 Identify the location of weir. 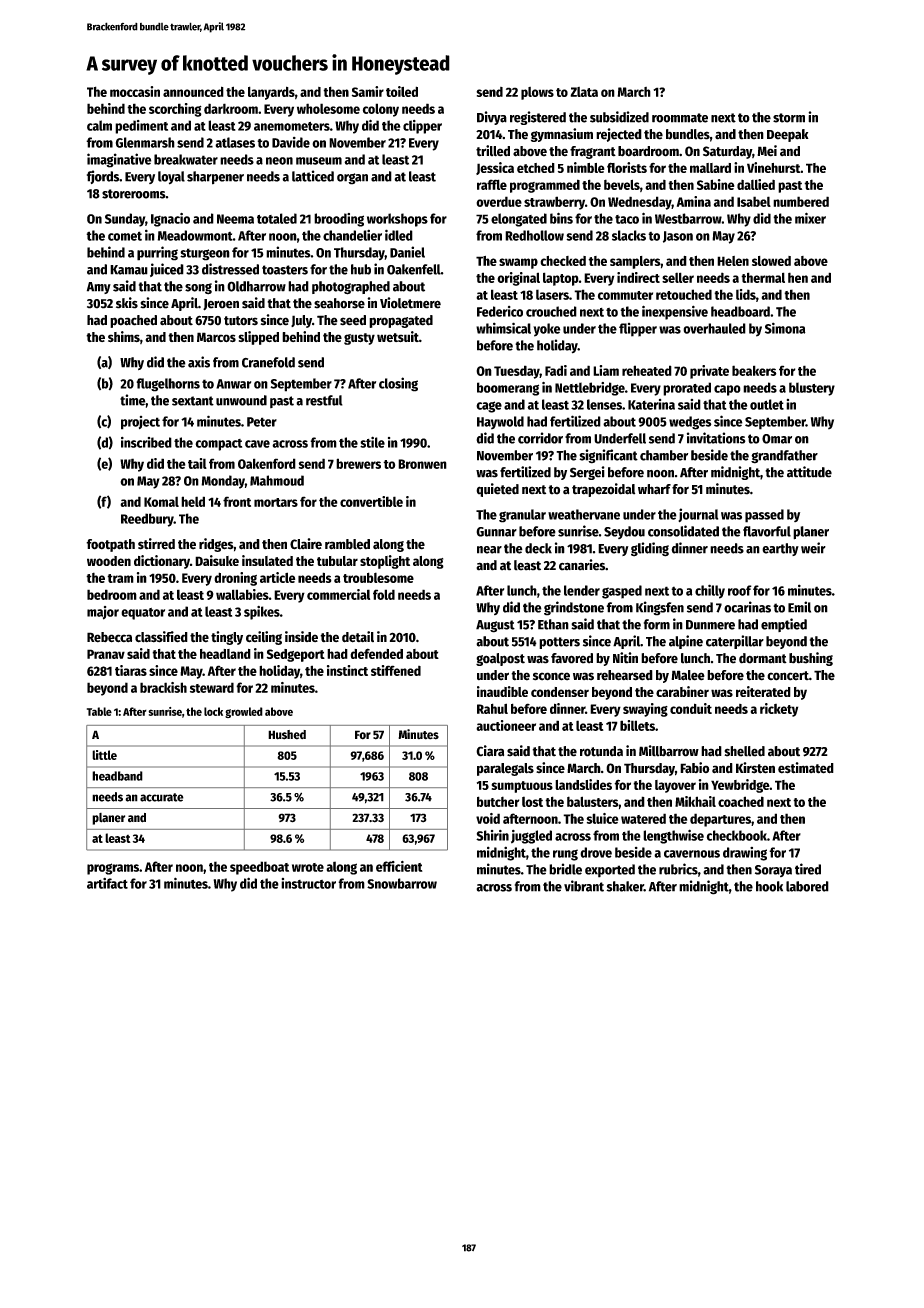
(813, 548).
